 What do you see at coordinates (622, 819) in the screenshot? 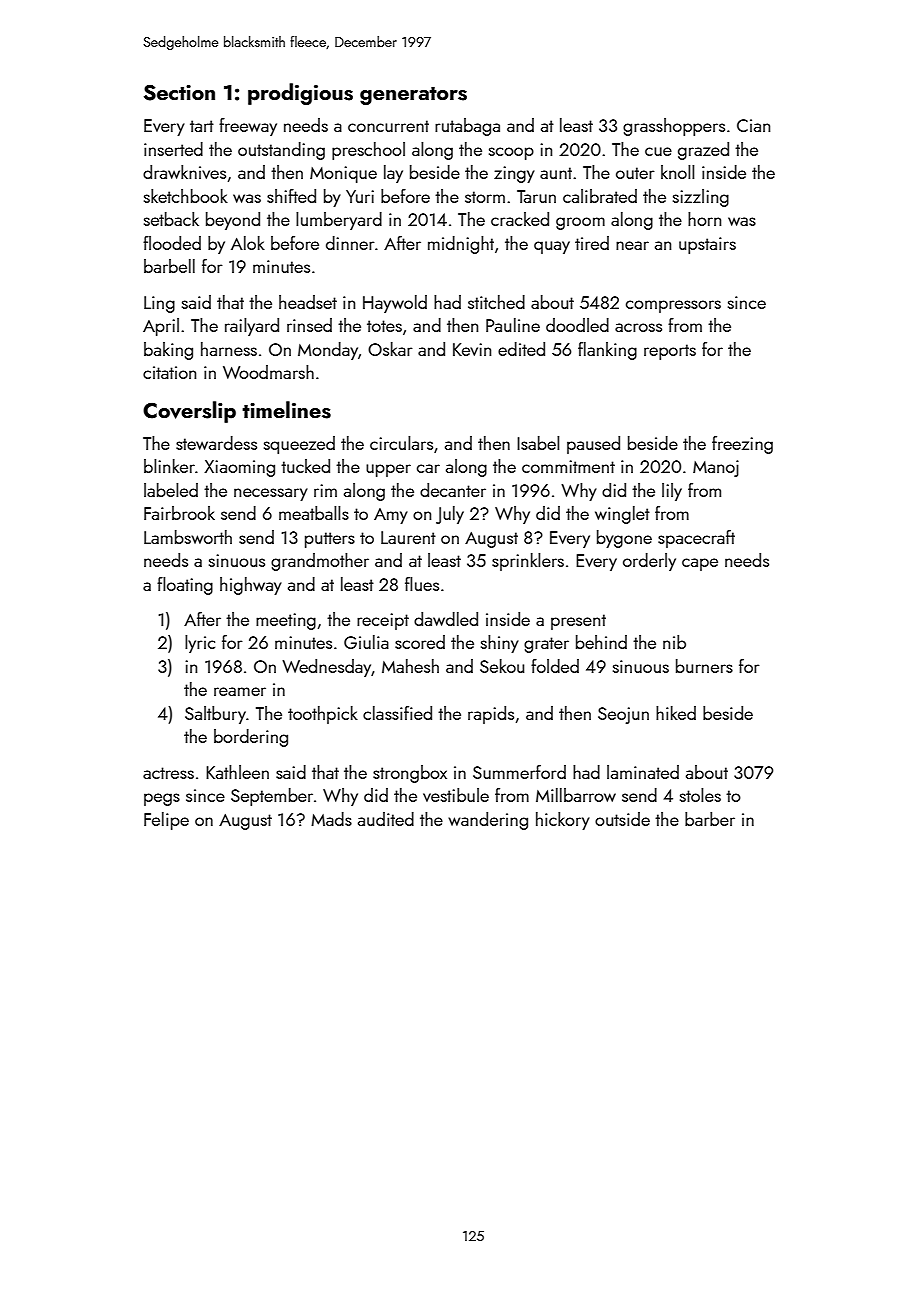
I see `outside` at bounding box center [622, 819].
